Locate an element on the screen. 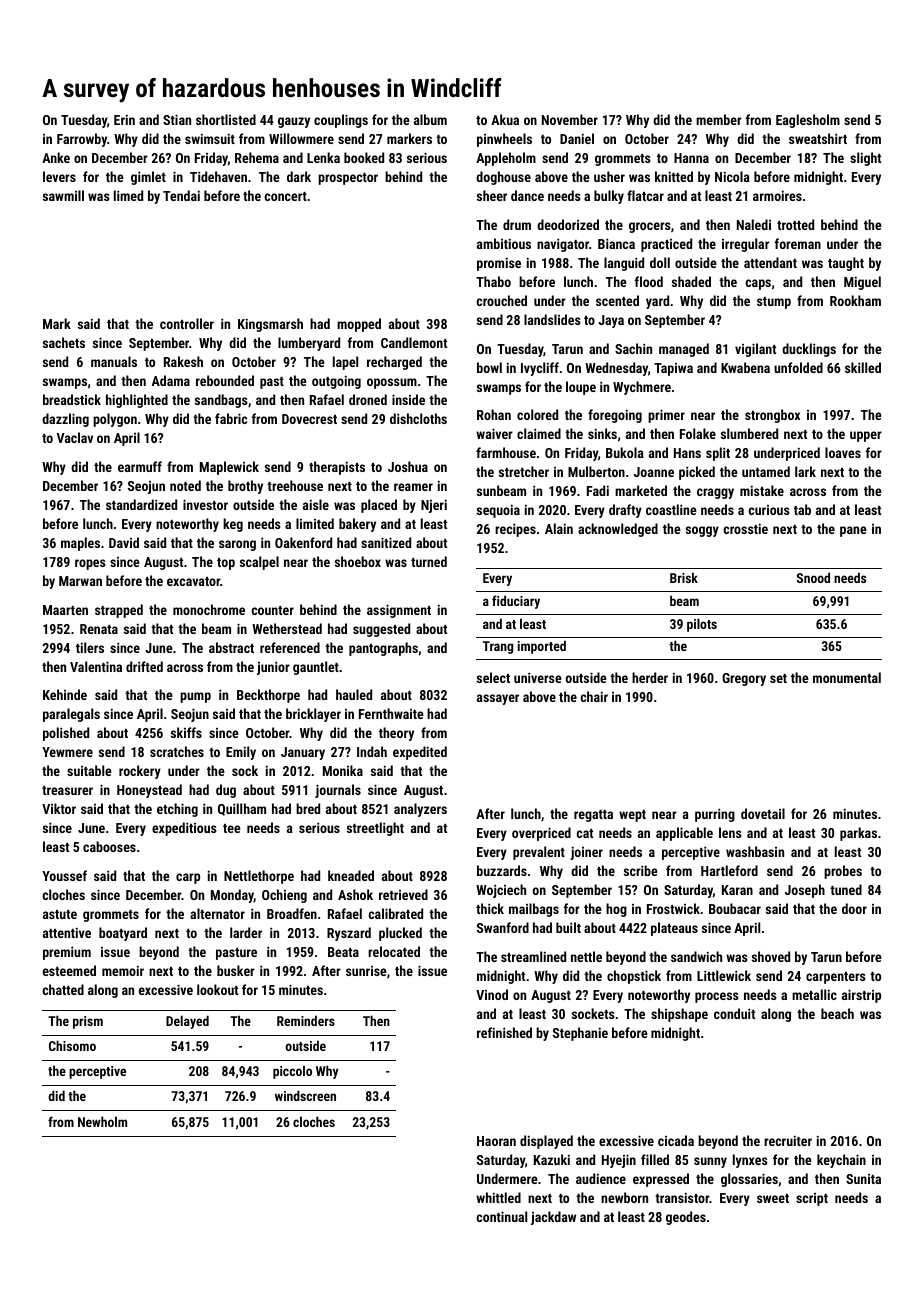  controller is located at coordinates (187, 323).
